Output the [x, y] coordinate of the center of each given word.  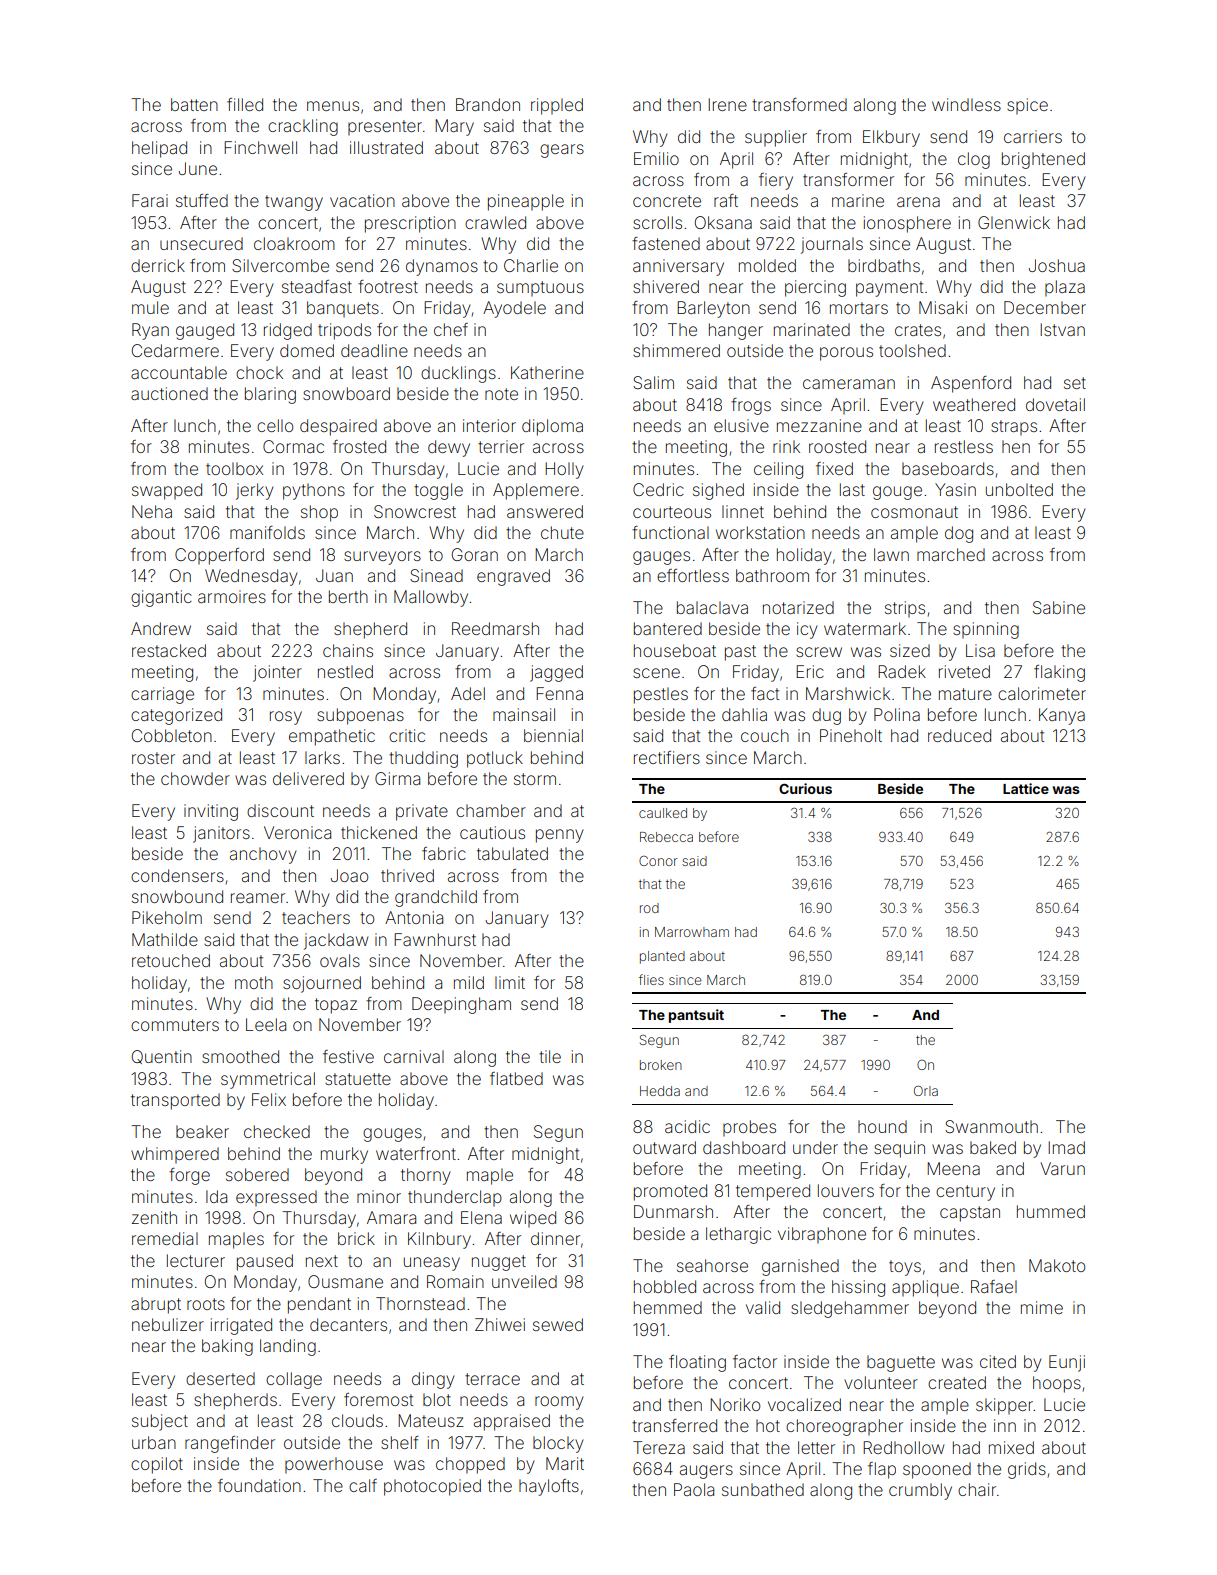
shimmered [676, 350]
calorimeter [1042, 693]
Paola [694, 1489]
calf [363, 1485]
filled [245, 104]
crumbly [920, 1491]
